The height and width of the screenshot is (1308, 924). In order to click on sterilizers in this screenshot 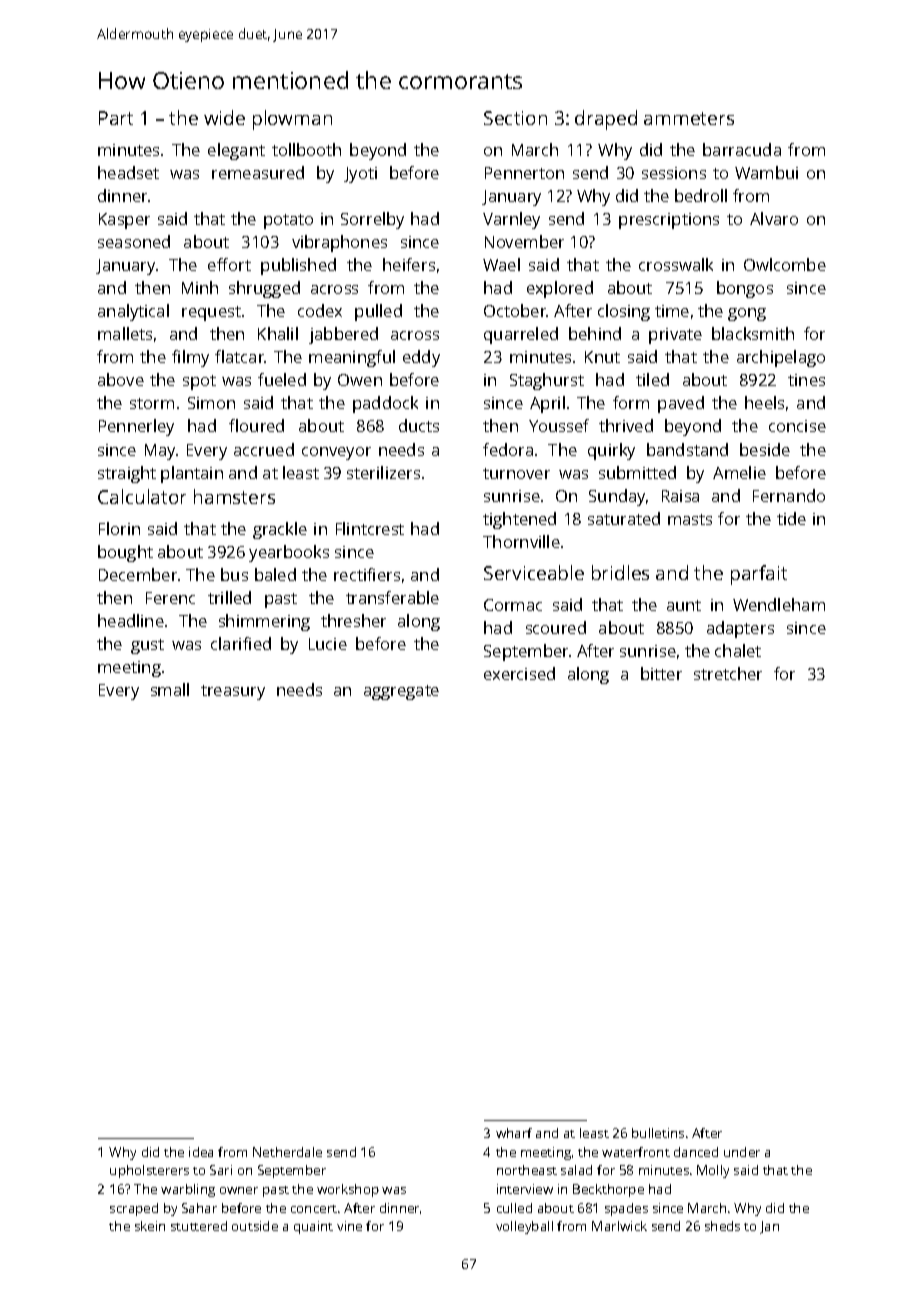, I will do `click(383, 472)`.
